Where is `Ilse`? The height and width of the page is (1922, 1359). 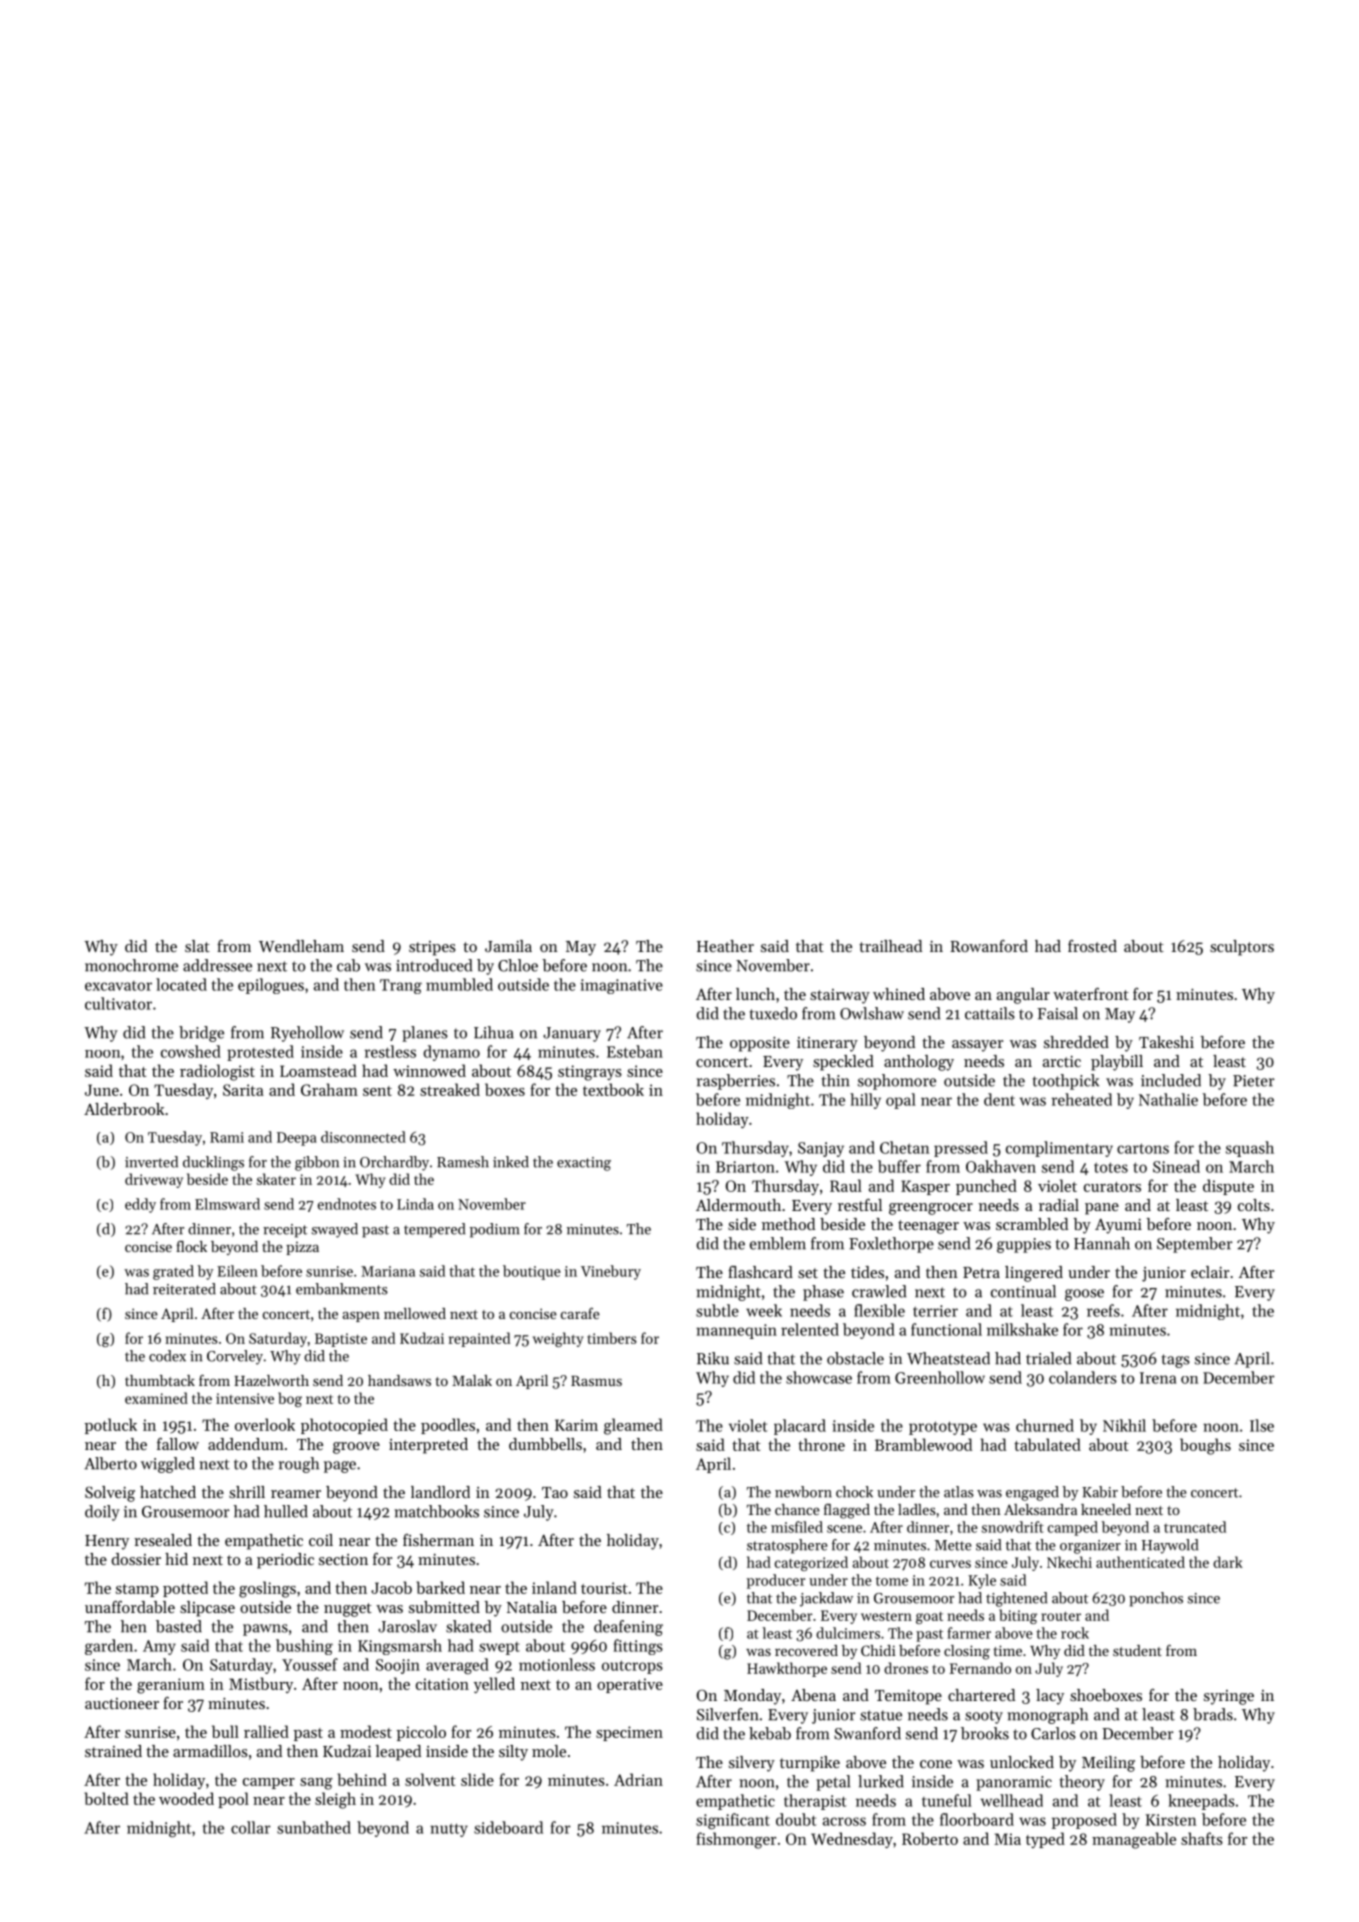 Ilse is located at coordinates (1262, 1425).
